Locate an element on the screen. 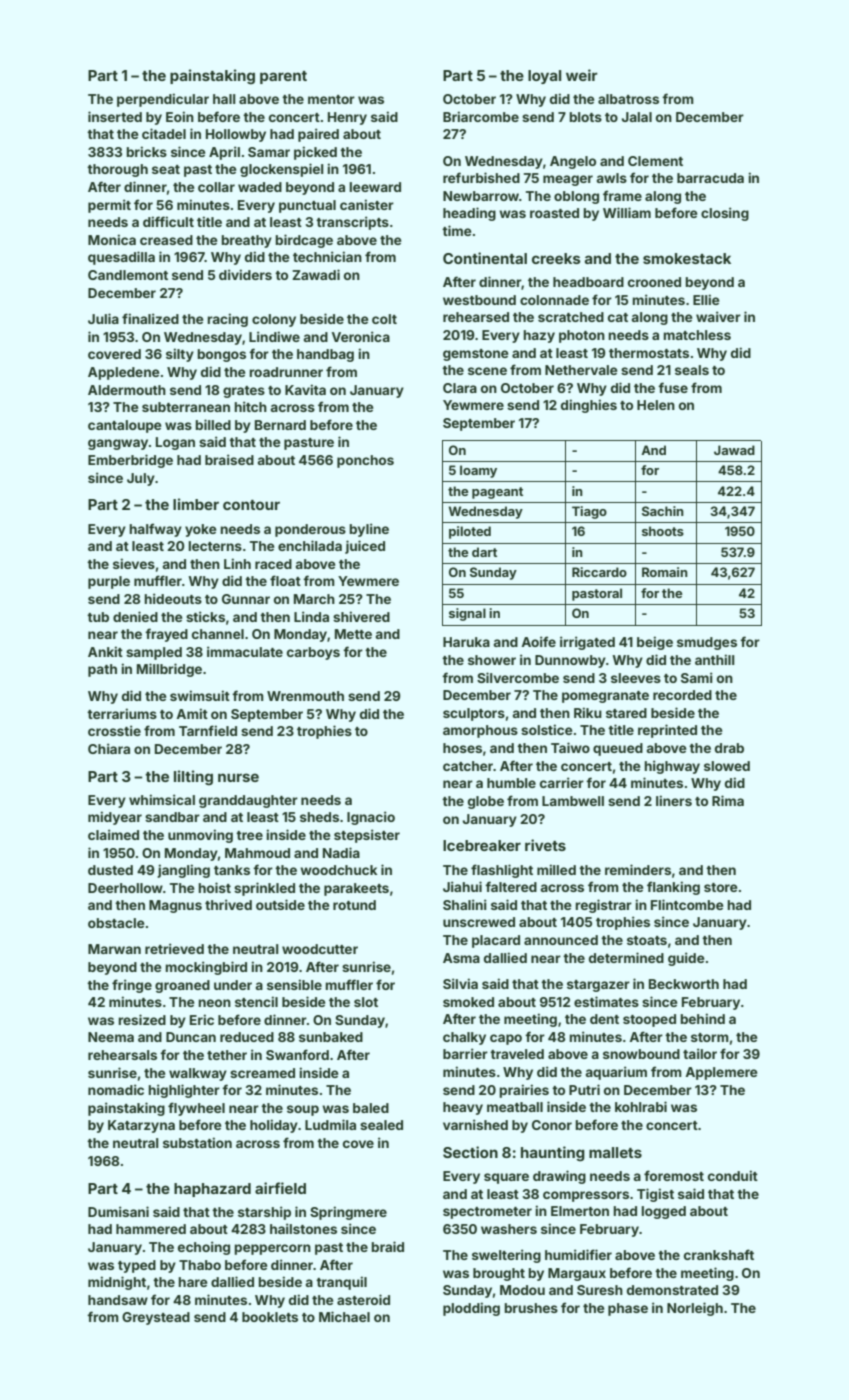 The image size is (849, 1400). Aoife is located at coordinates (538, 641).
